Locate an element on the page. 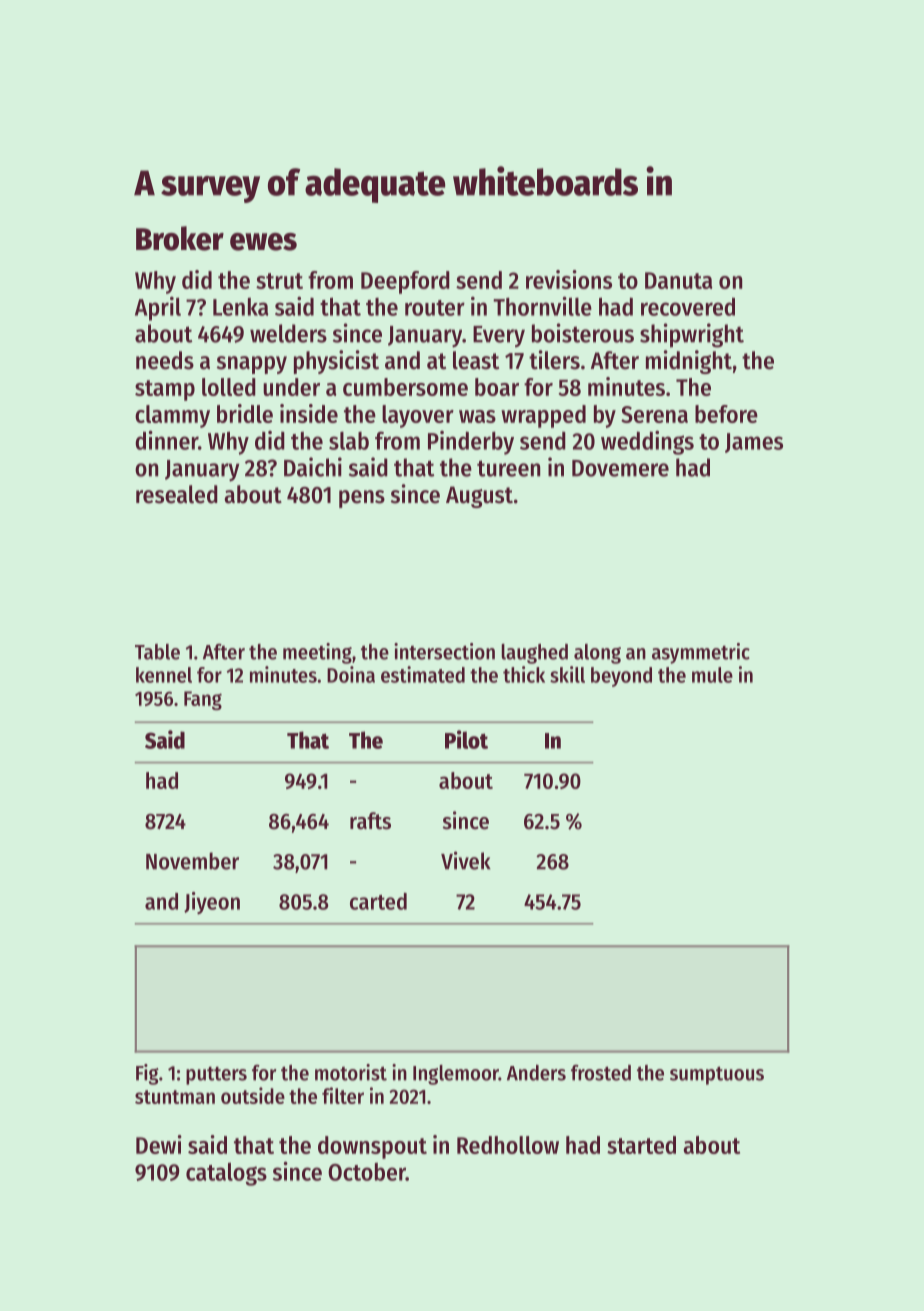 The width and height of the page is (924, 1311). meeting is located at coordinates (317, 653).
